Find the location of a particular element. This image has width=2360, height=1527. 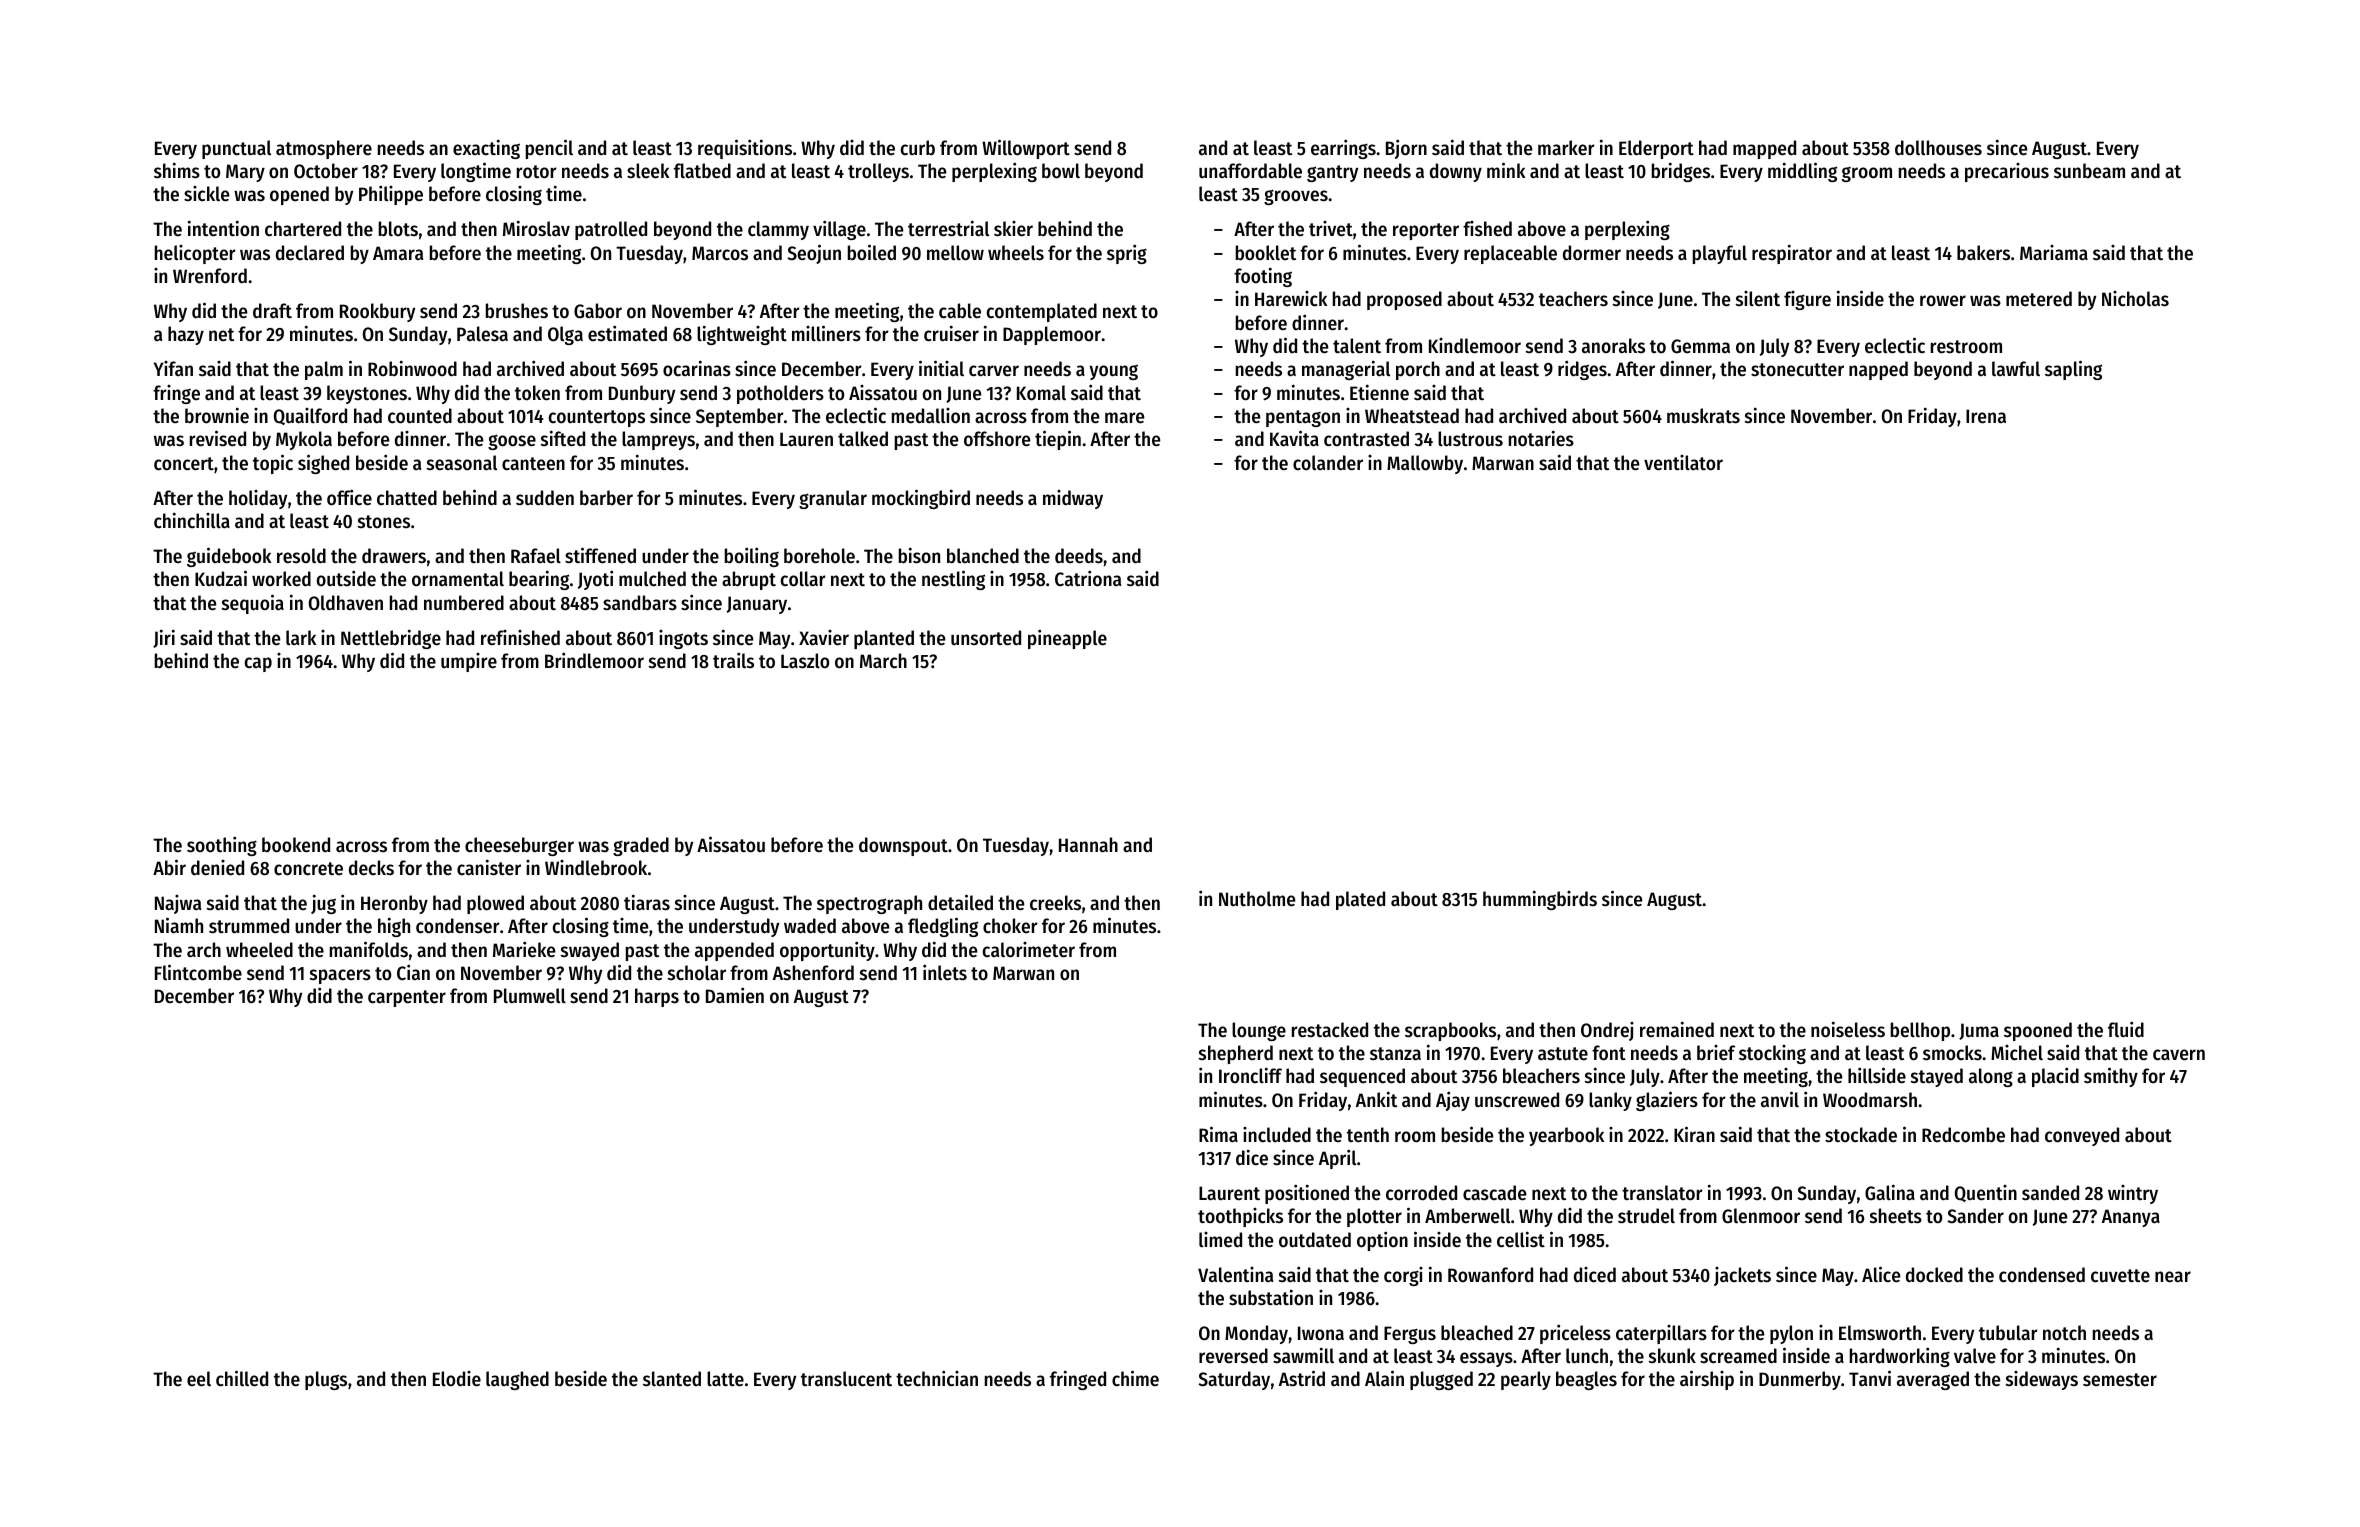

grooves is located at coordinates (1296, 197).
